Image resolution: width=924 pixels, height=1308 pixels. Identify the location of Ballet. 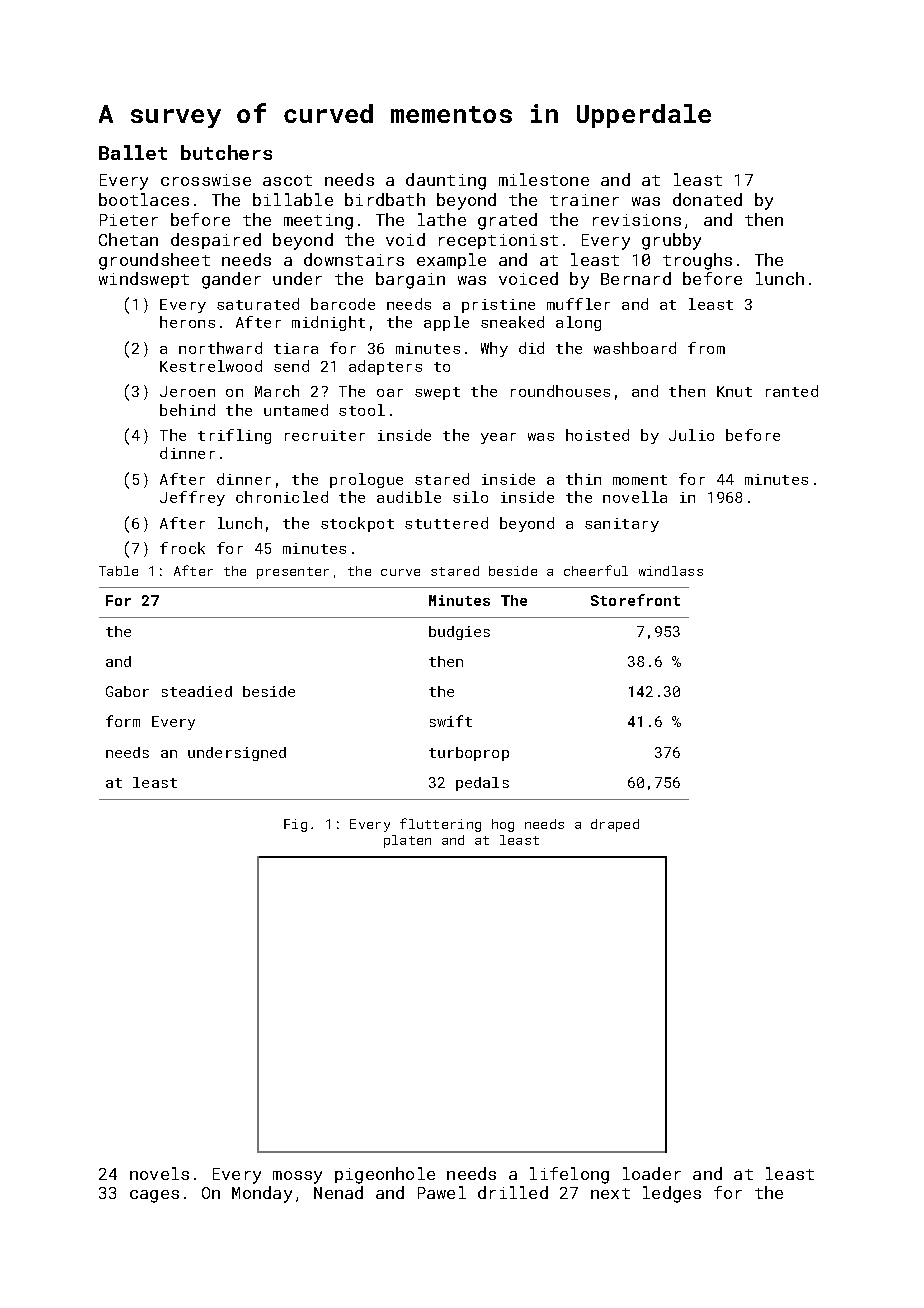
(133, 152).
